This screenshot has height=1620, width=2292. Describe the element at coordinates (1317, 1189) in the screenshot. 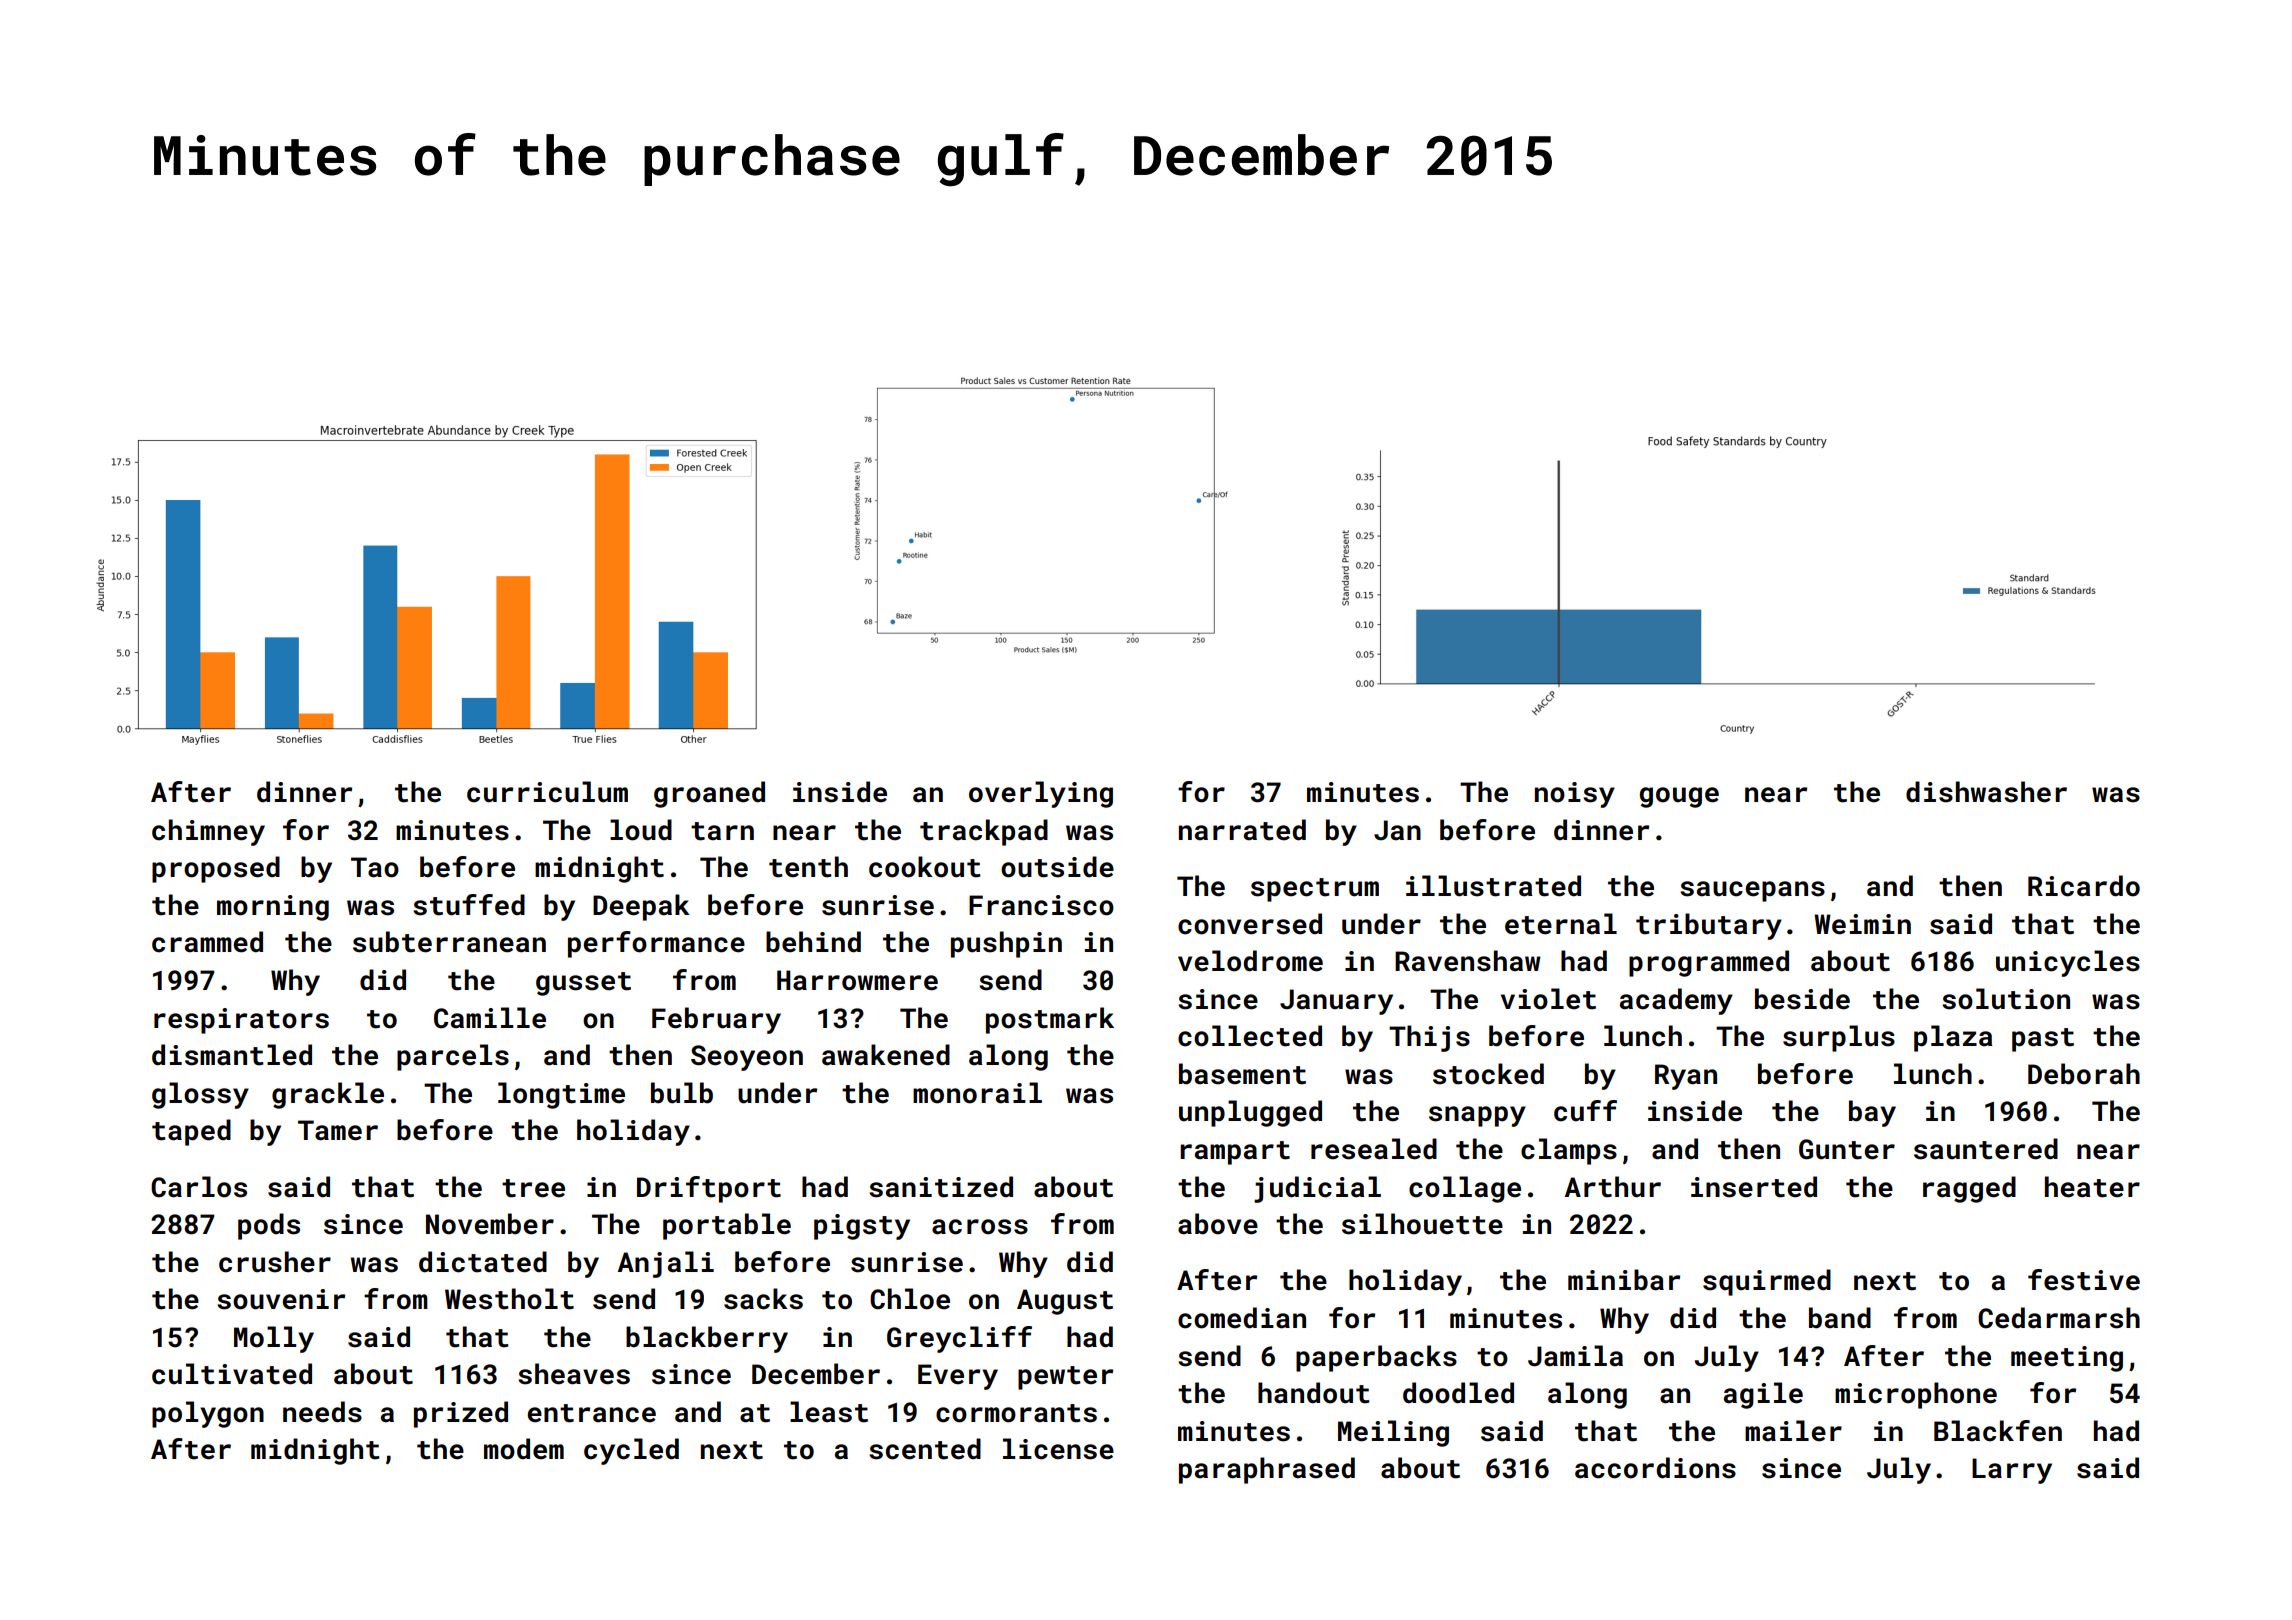

I see `judicial` at that location.
